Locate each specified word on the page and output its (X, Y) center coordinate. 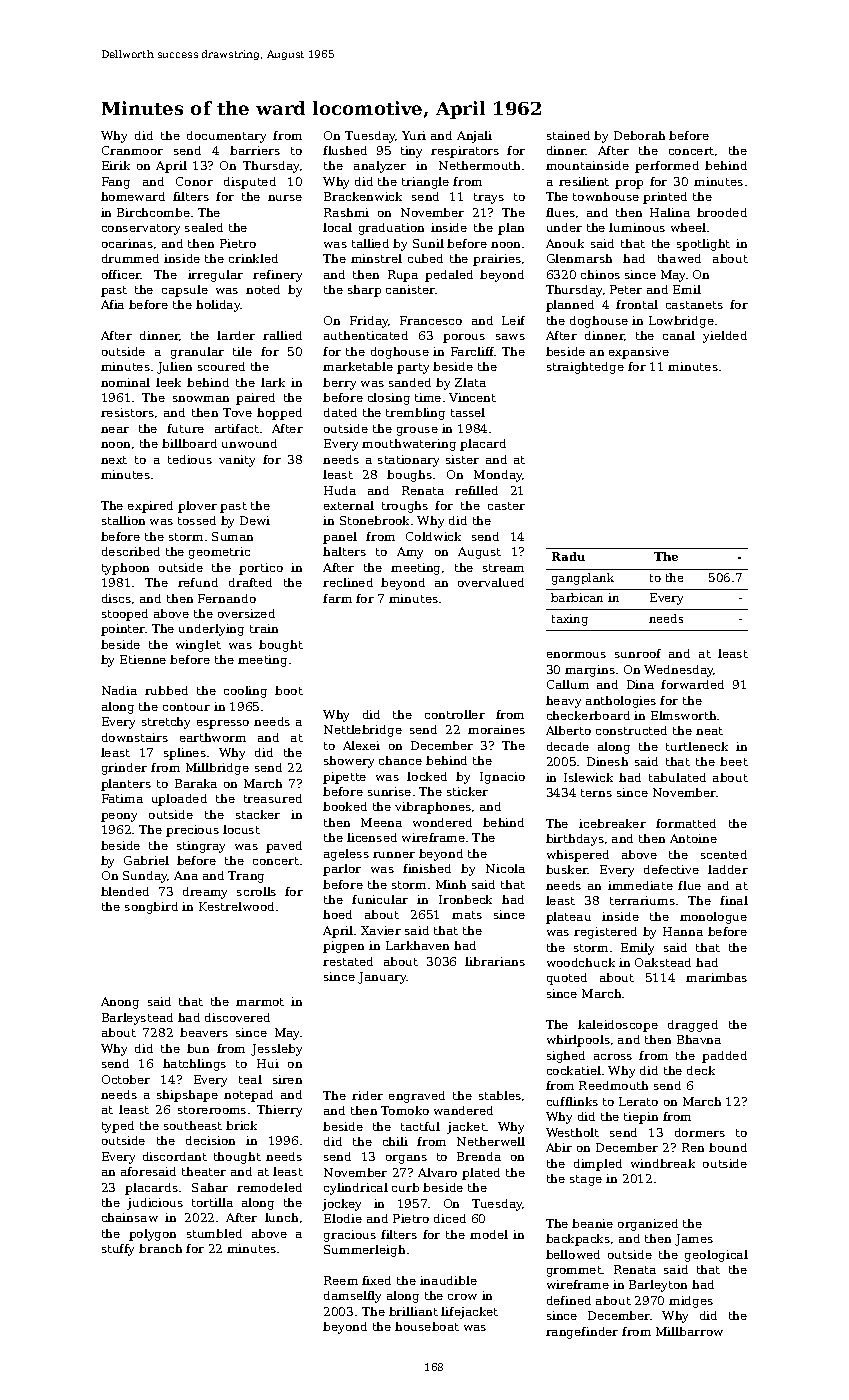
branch (160, 1248)
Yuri (414, 135)
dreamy (205, 893)
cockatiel (574, 1070)
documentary (226, 137)
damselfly (352, 1297)
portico (261, 569)
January (382, 978)
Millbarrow (689, 1331)
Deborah (639, 135)
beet (734, 761)
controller (455, 714)
